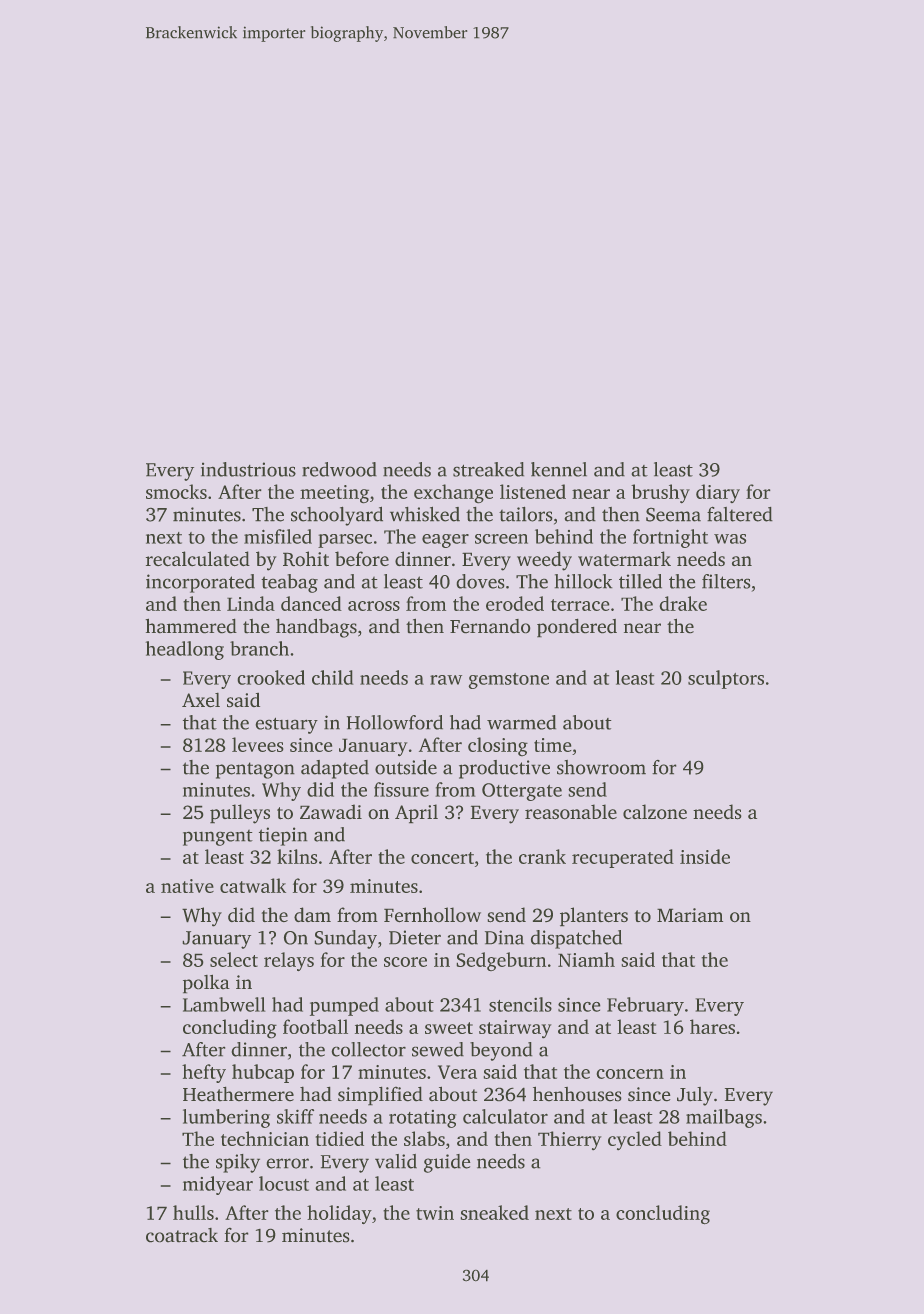 The width and height of the document is (924, 1314). I want to click on Mariam, so click(690, 915).
